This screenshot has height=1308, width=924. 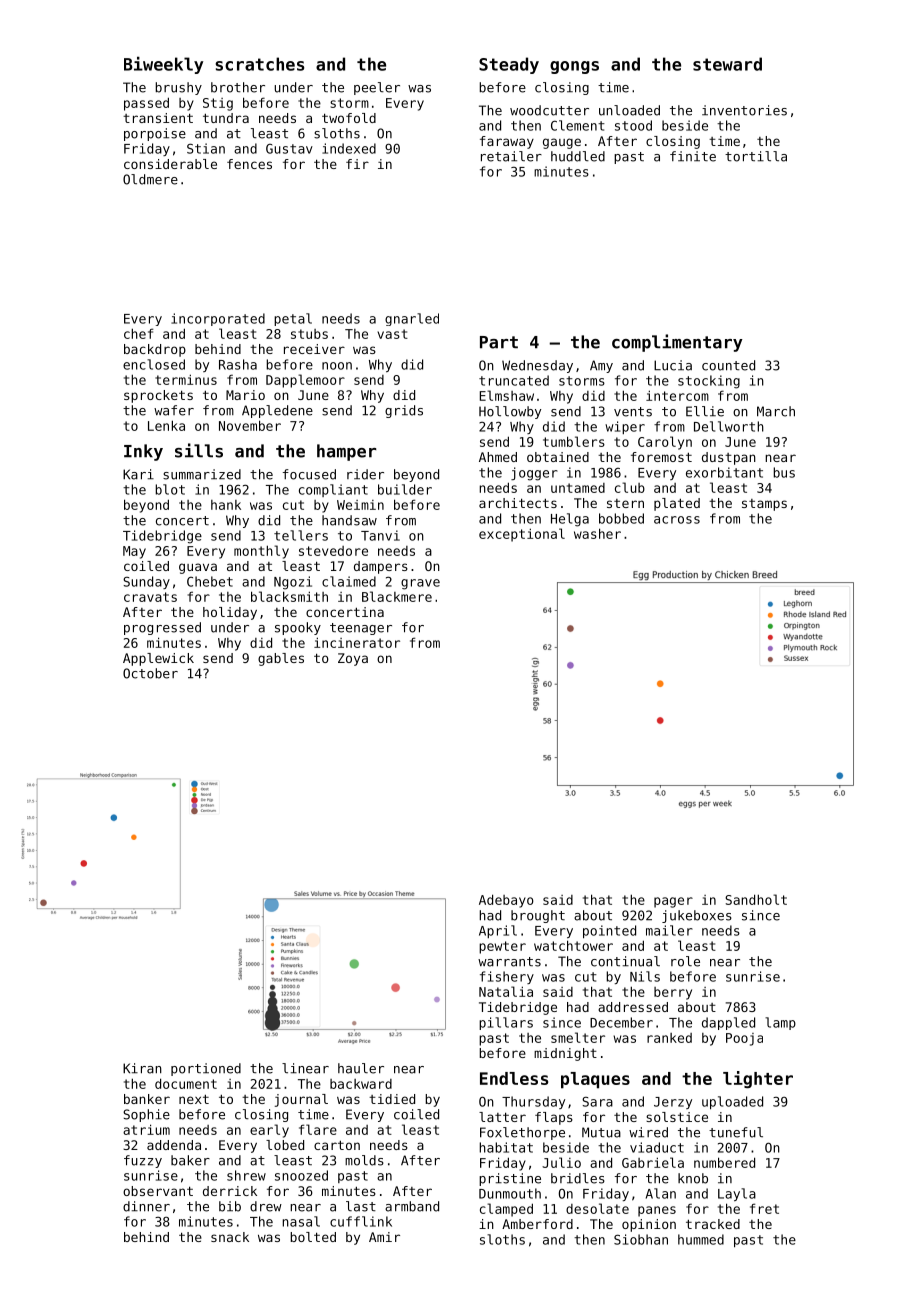 I want to click on Sandholt, so click(x=756, y=899).
